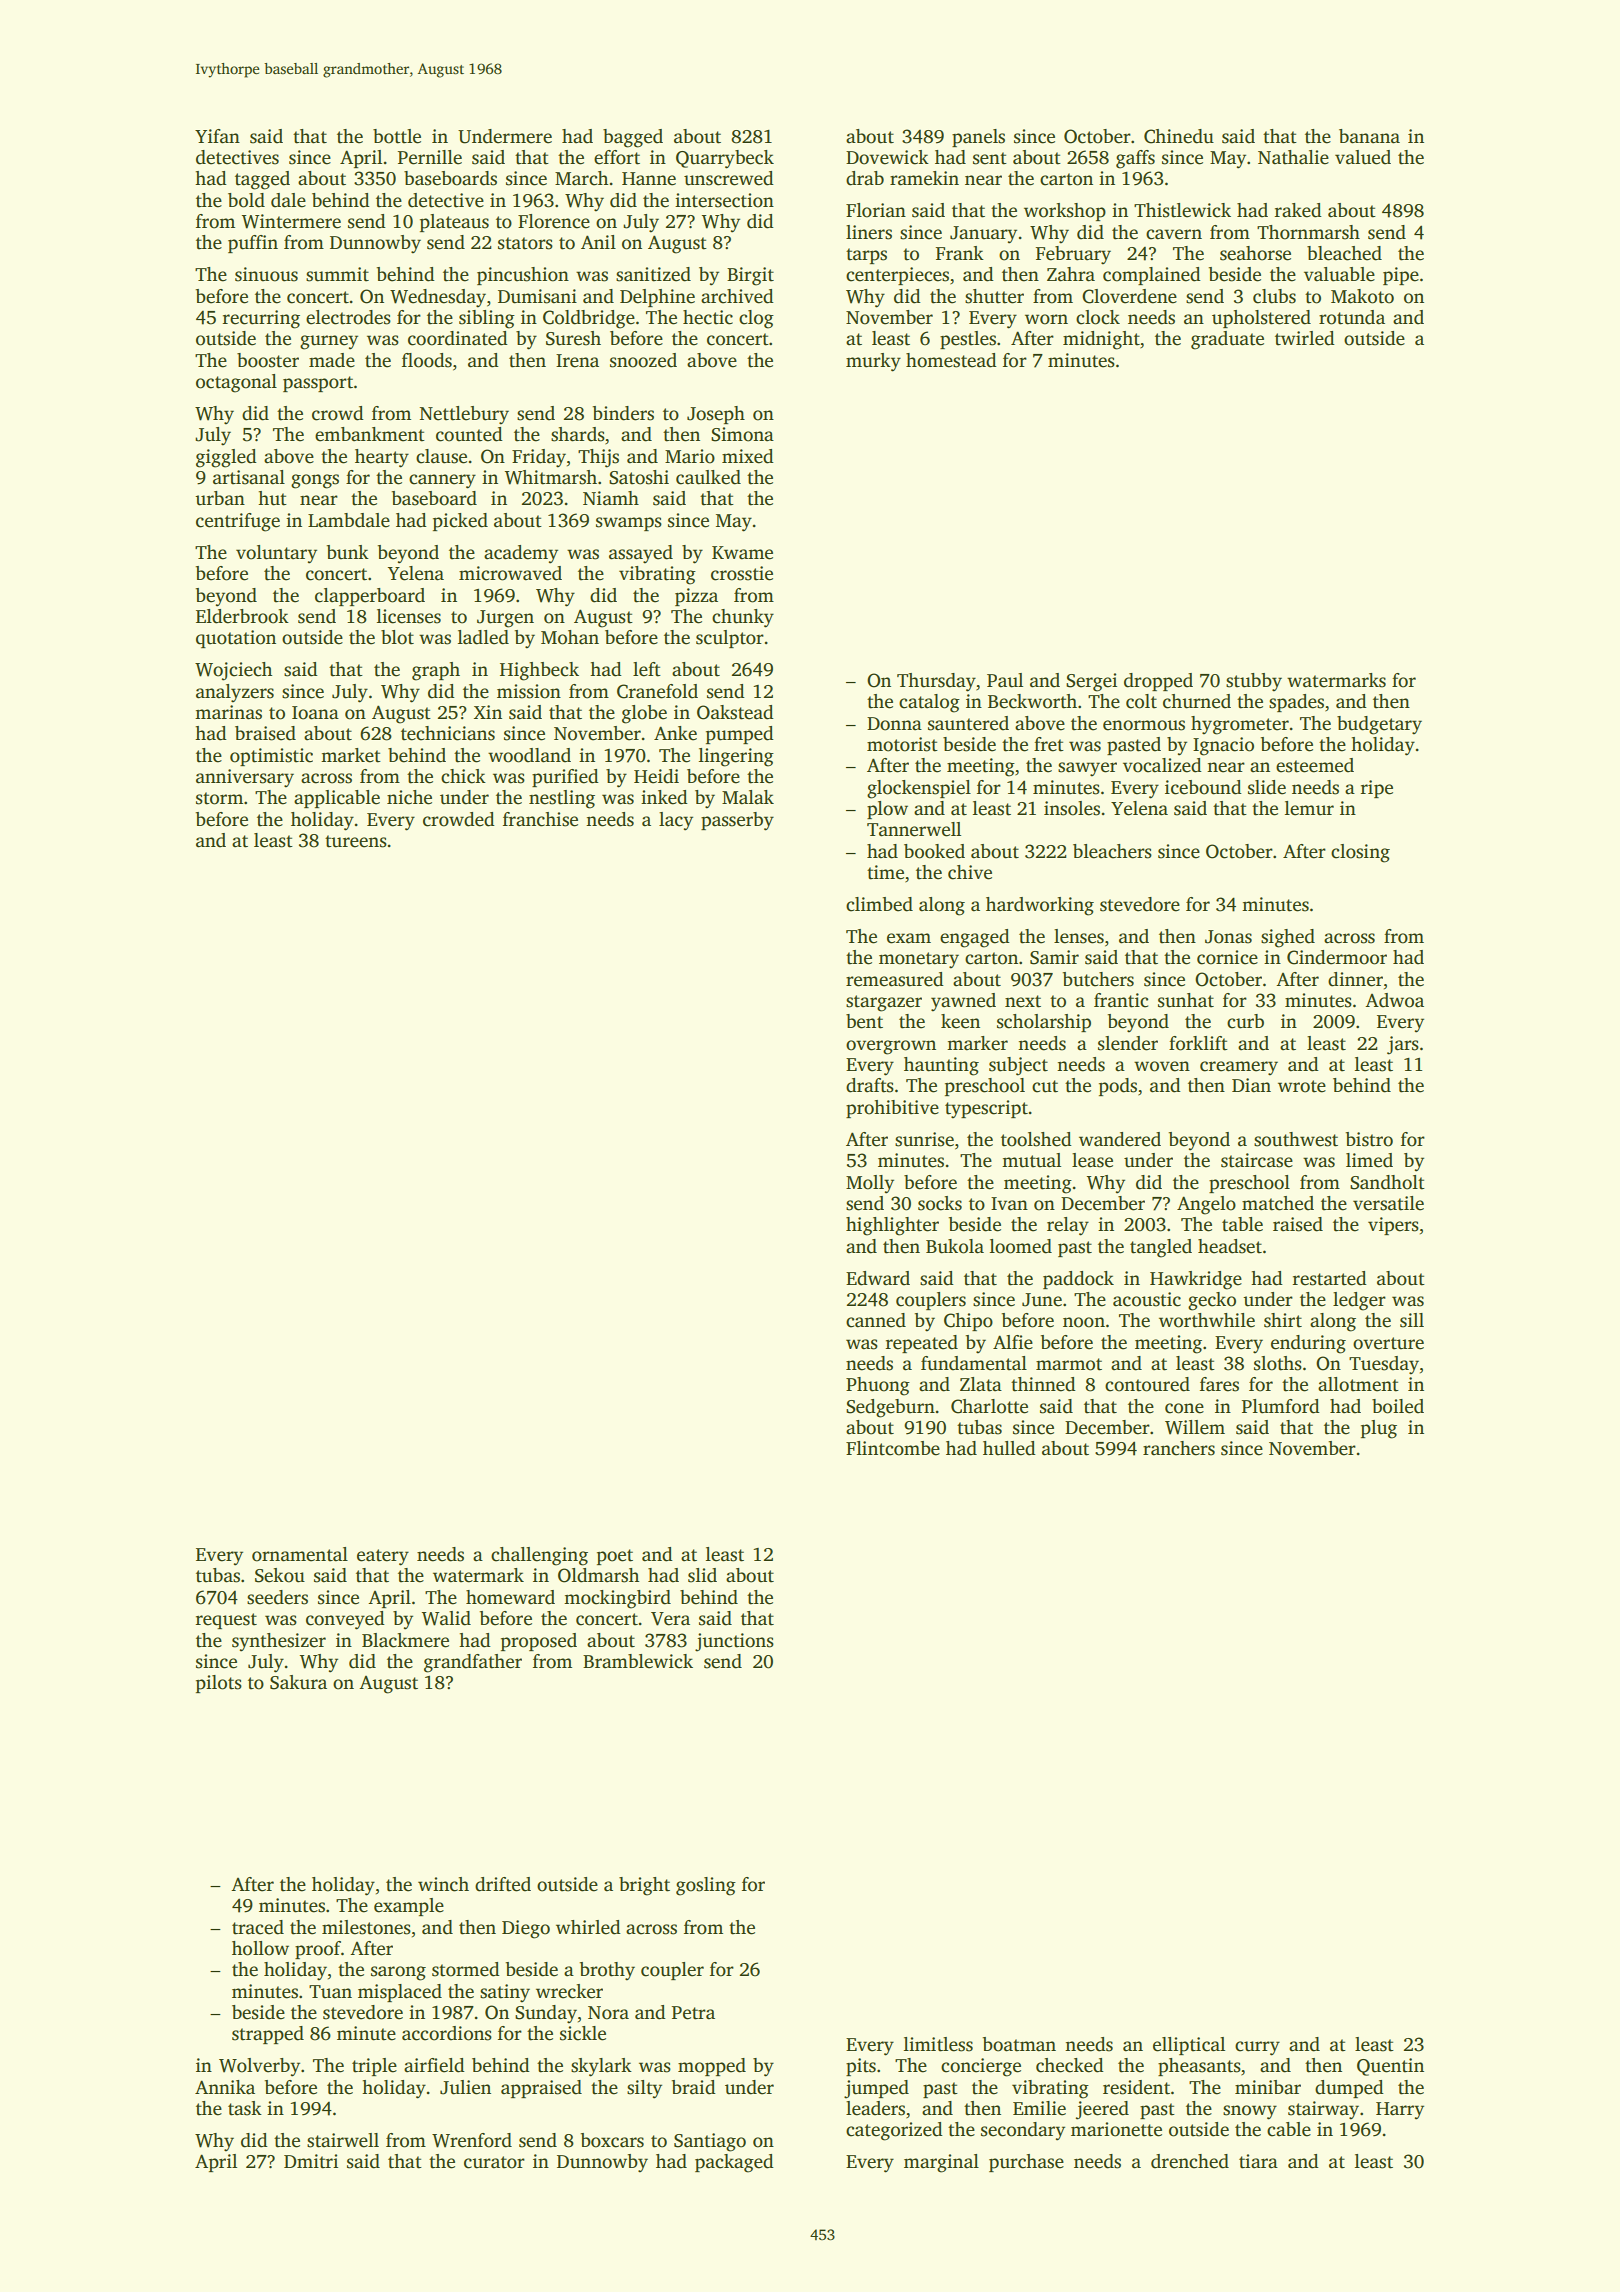 The image size is (1620, 2292). What do you see at coordinates (540, 819) in the screenshot?
I see `franchise` at bounding box center [540, 819].
